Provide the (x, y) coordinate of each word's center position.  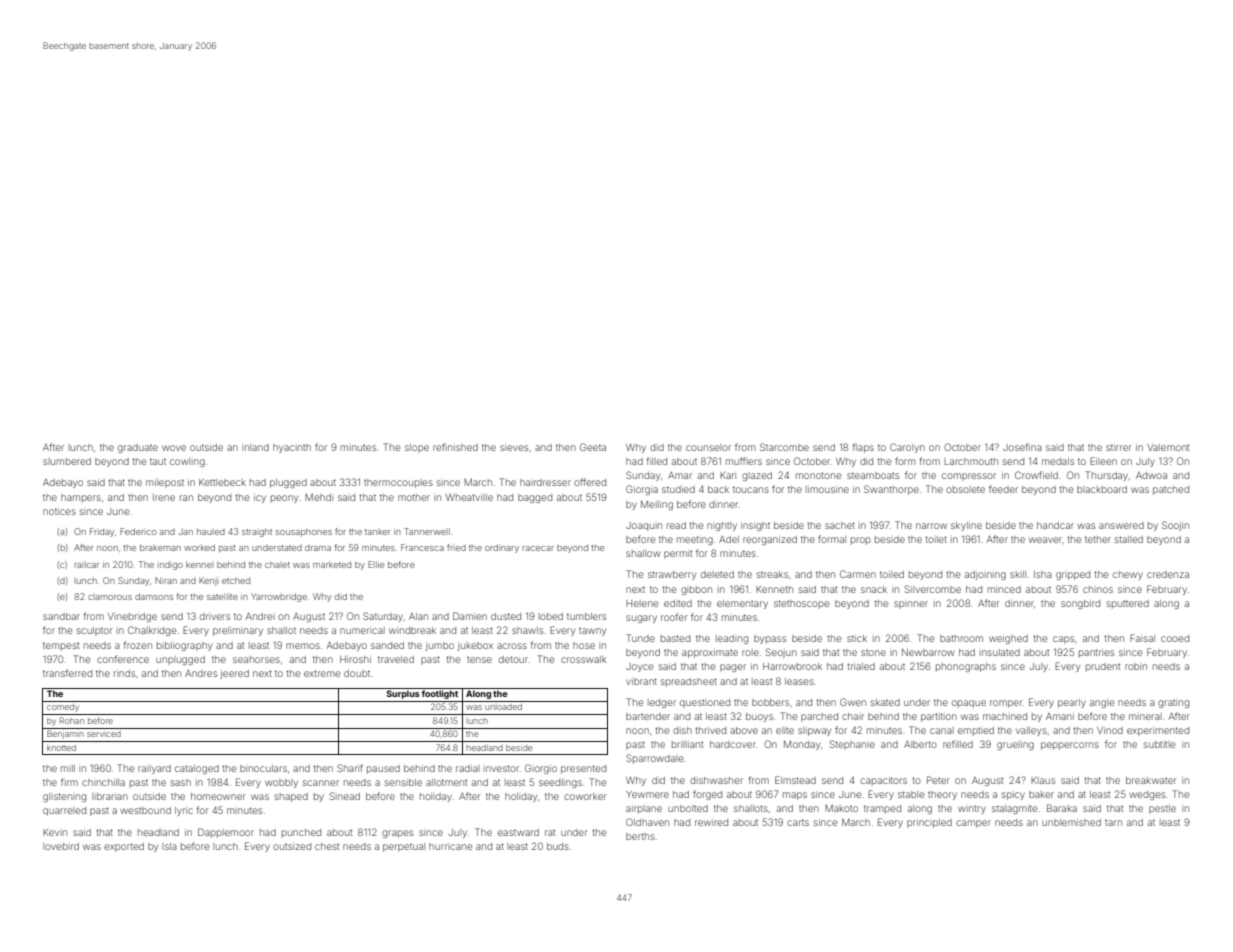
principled (929, 823)
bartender (648, 716)
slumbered (67, 461)
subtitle (1160, 744)
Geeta (593, 447)
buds (558, 846)
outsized (292, 846)
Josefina (1022, 447)
